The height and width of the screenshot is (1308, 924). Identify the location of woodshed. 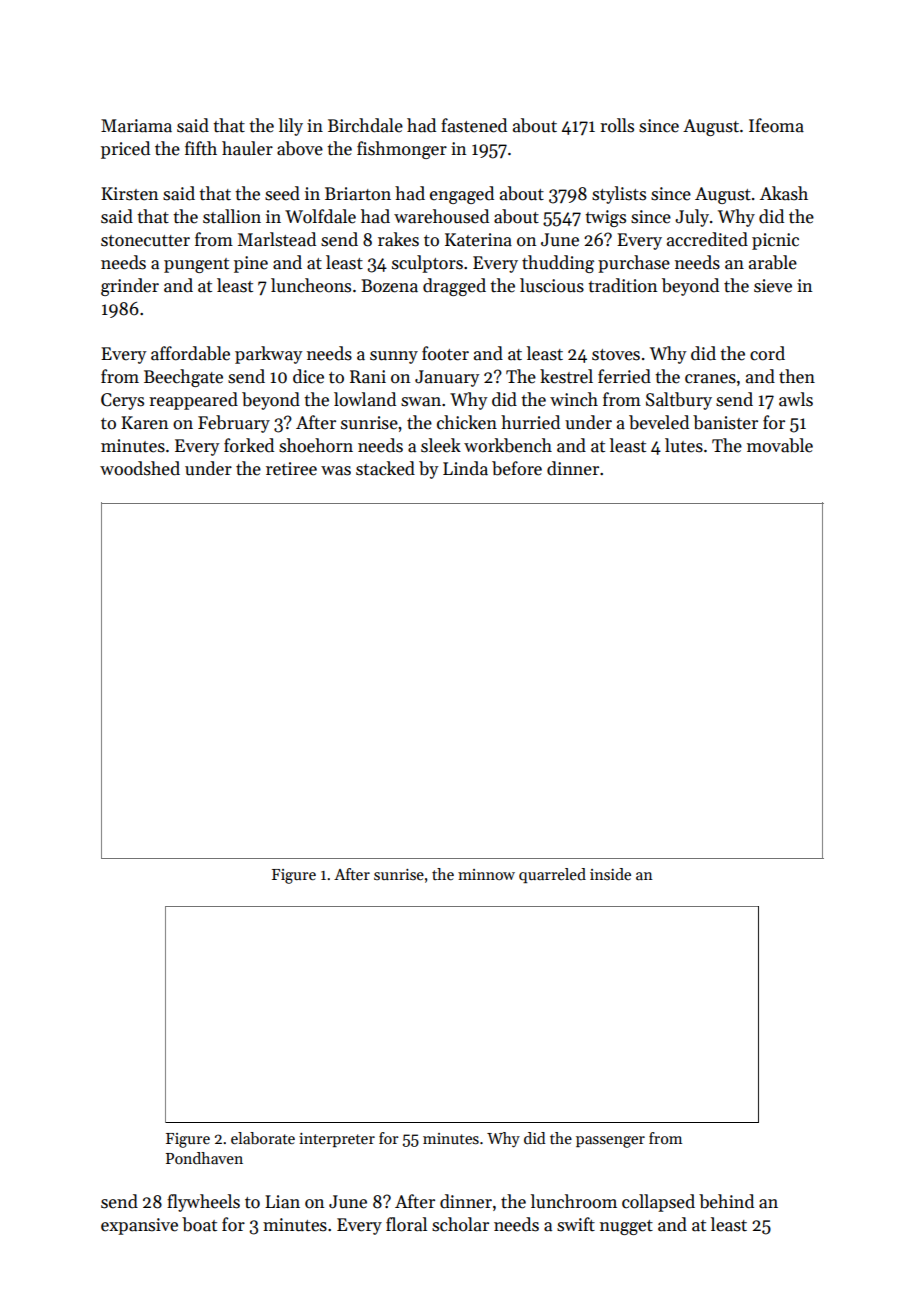
(140, 468).
